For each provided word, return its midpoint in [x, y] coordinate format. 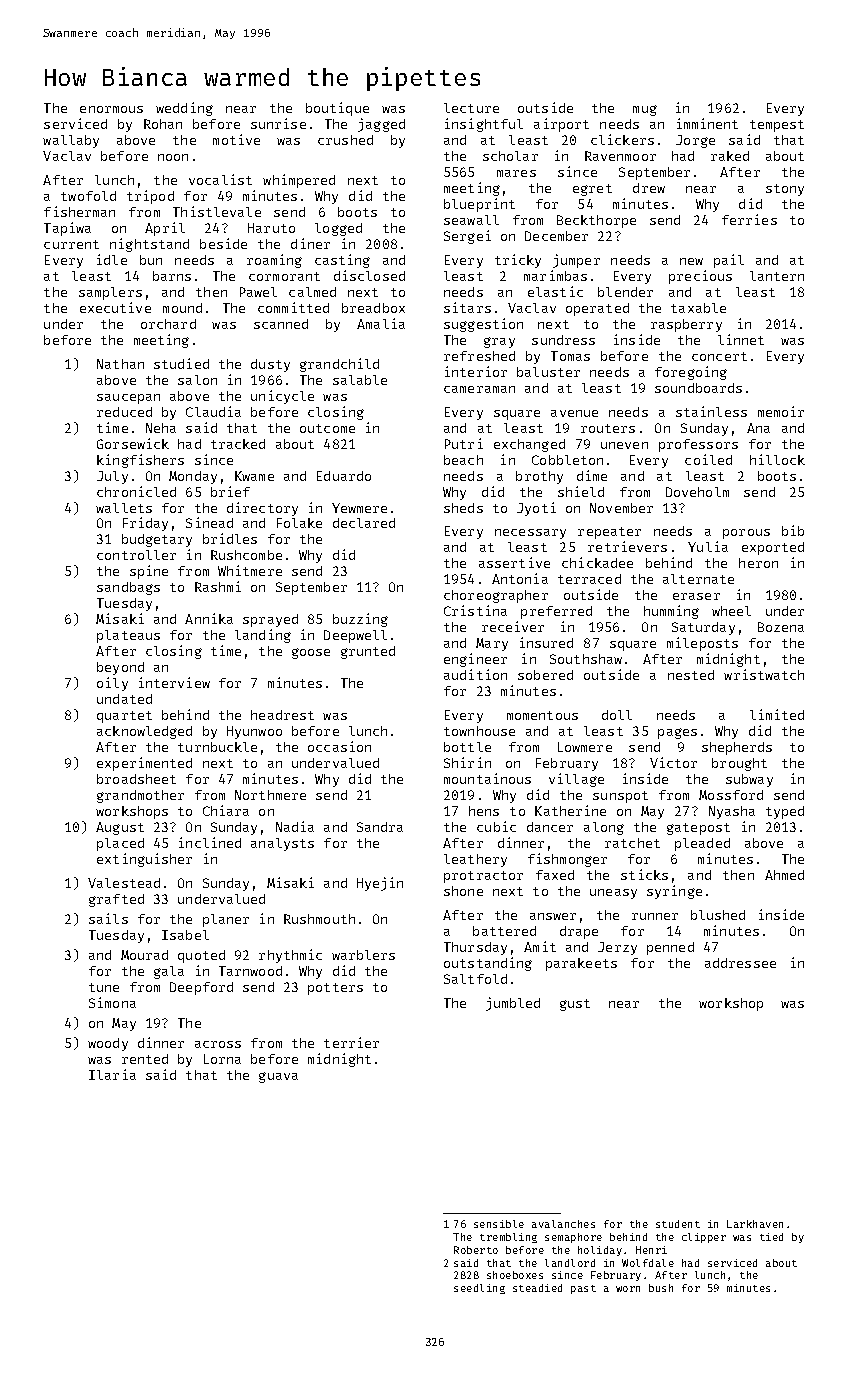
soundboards [698, 388]
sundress [563, 340]
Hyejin [380, 884]
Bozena [781, 627]
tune [104, 987]
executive [115, 307]
